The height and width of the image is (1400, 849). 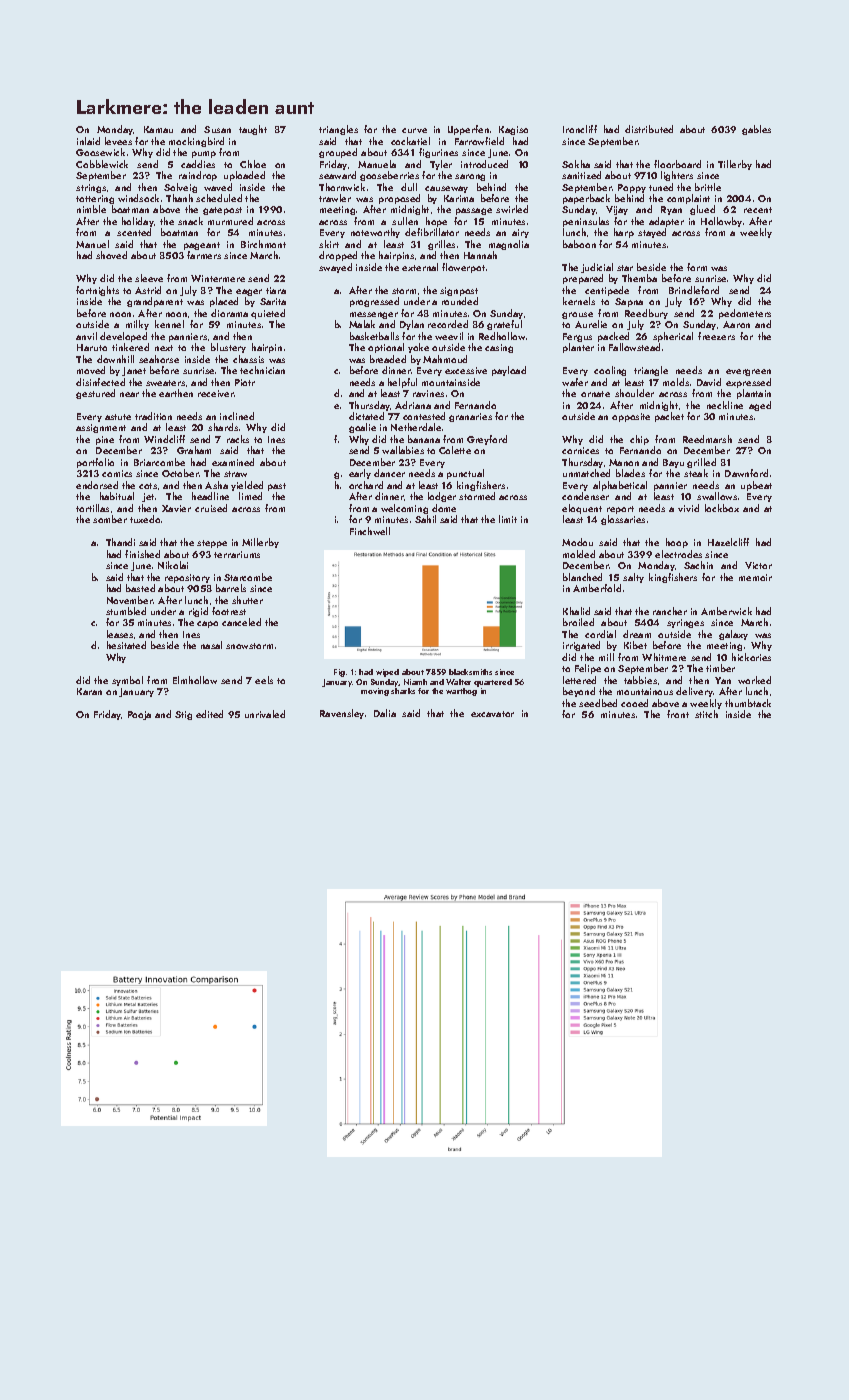 I want to click on Kagiso, so click(x=513, y=130).
